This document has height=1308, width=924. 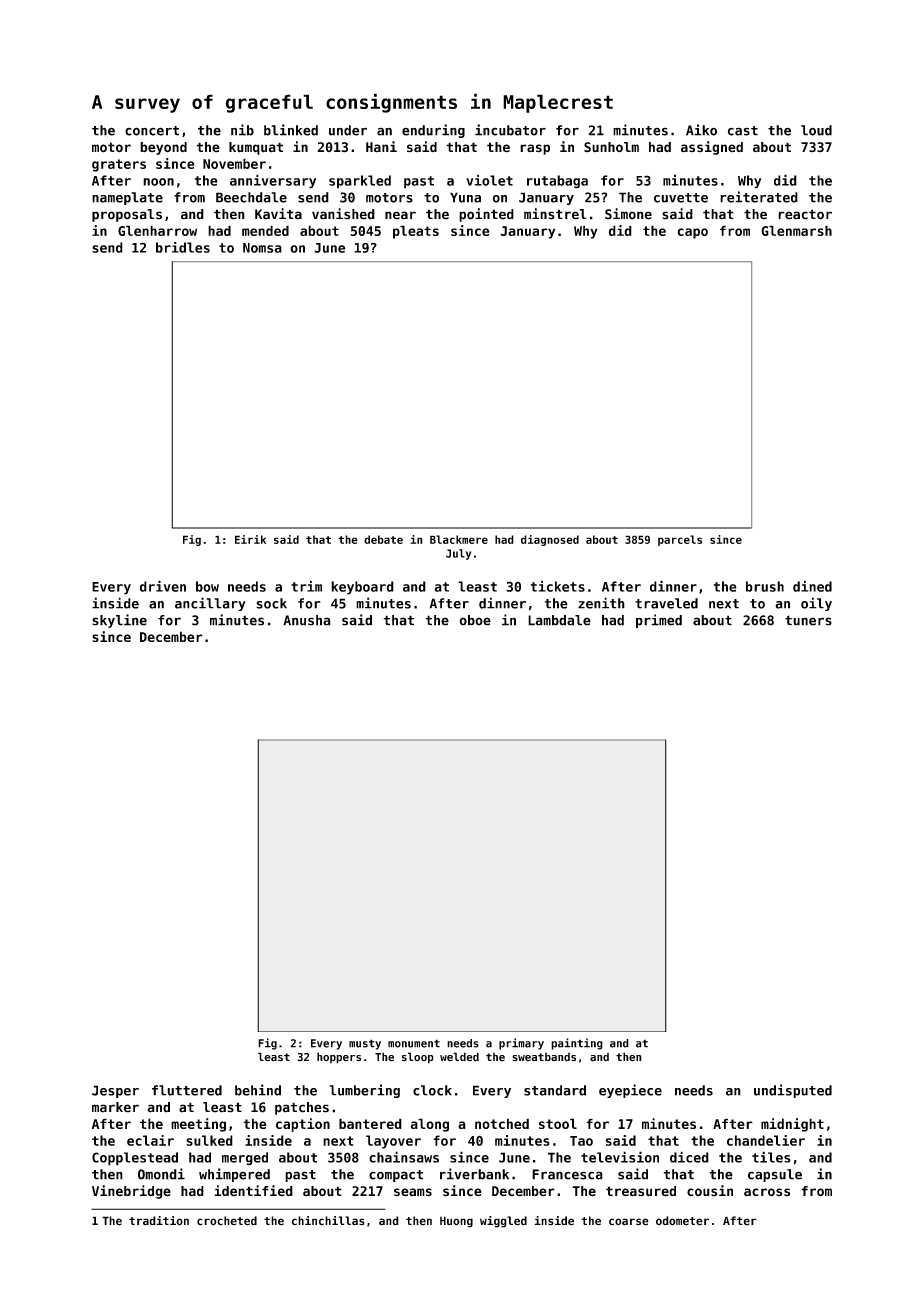 I want to click on graters, so click(x=119, y=165).
